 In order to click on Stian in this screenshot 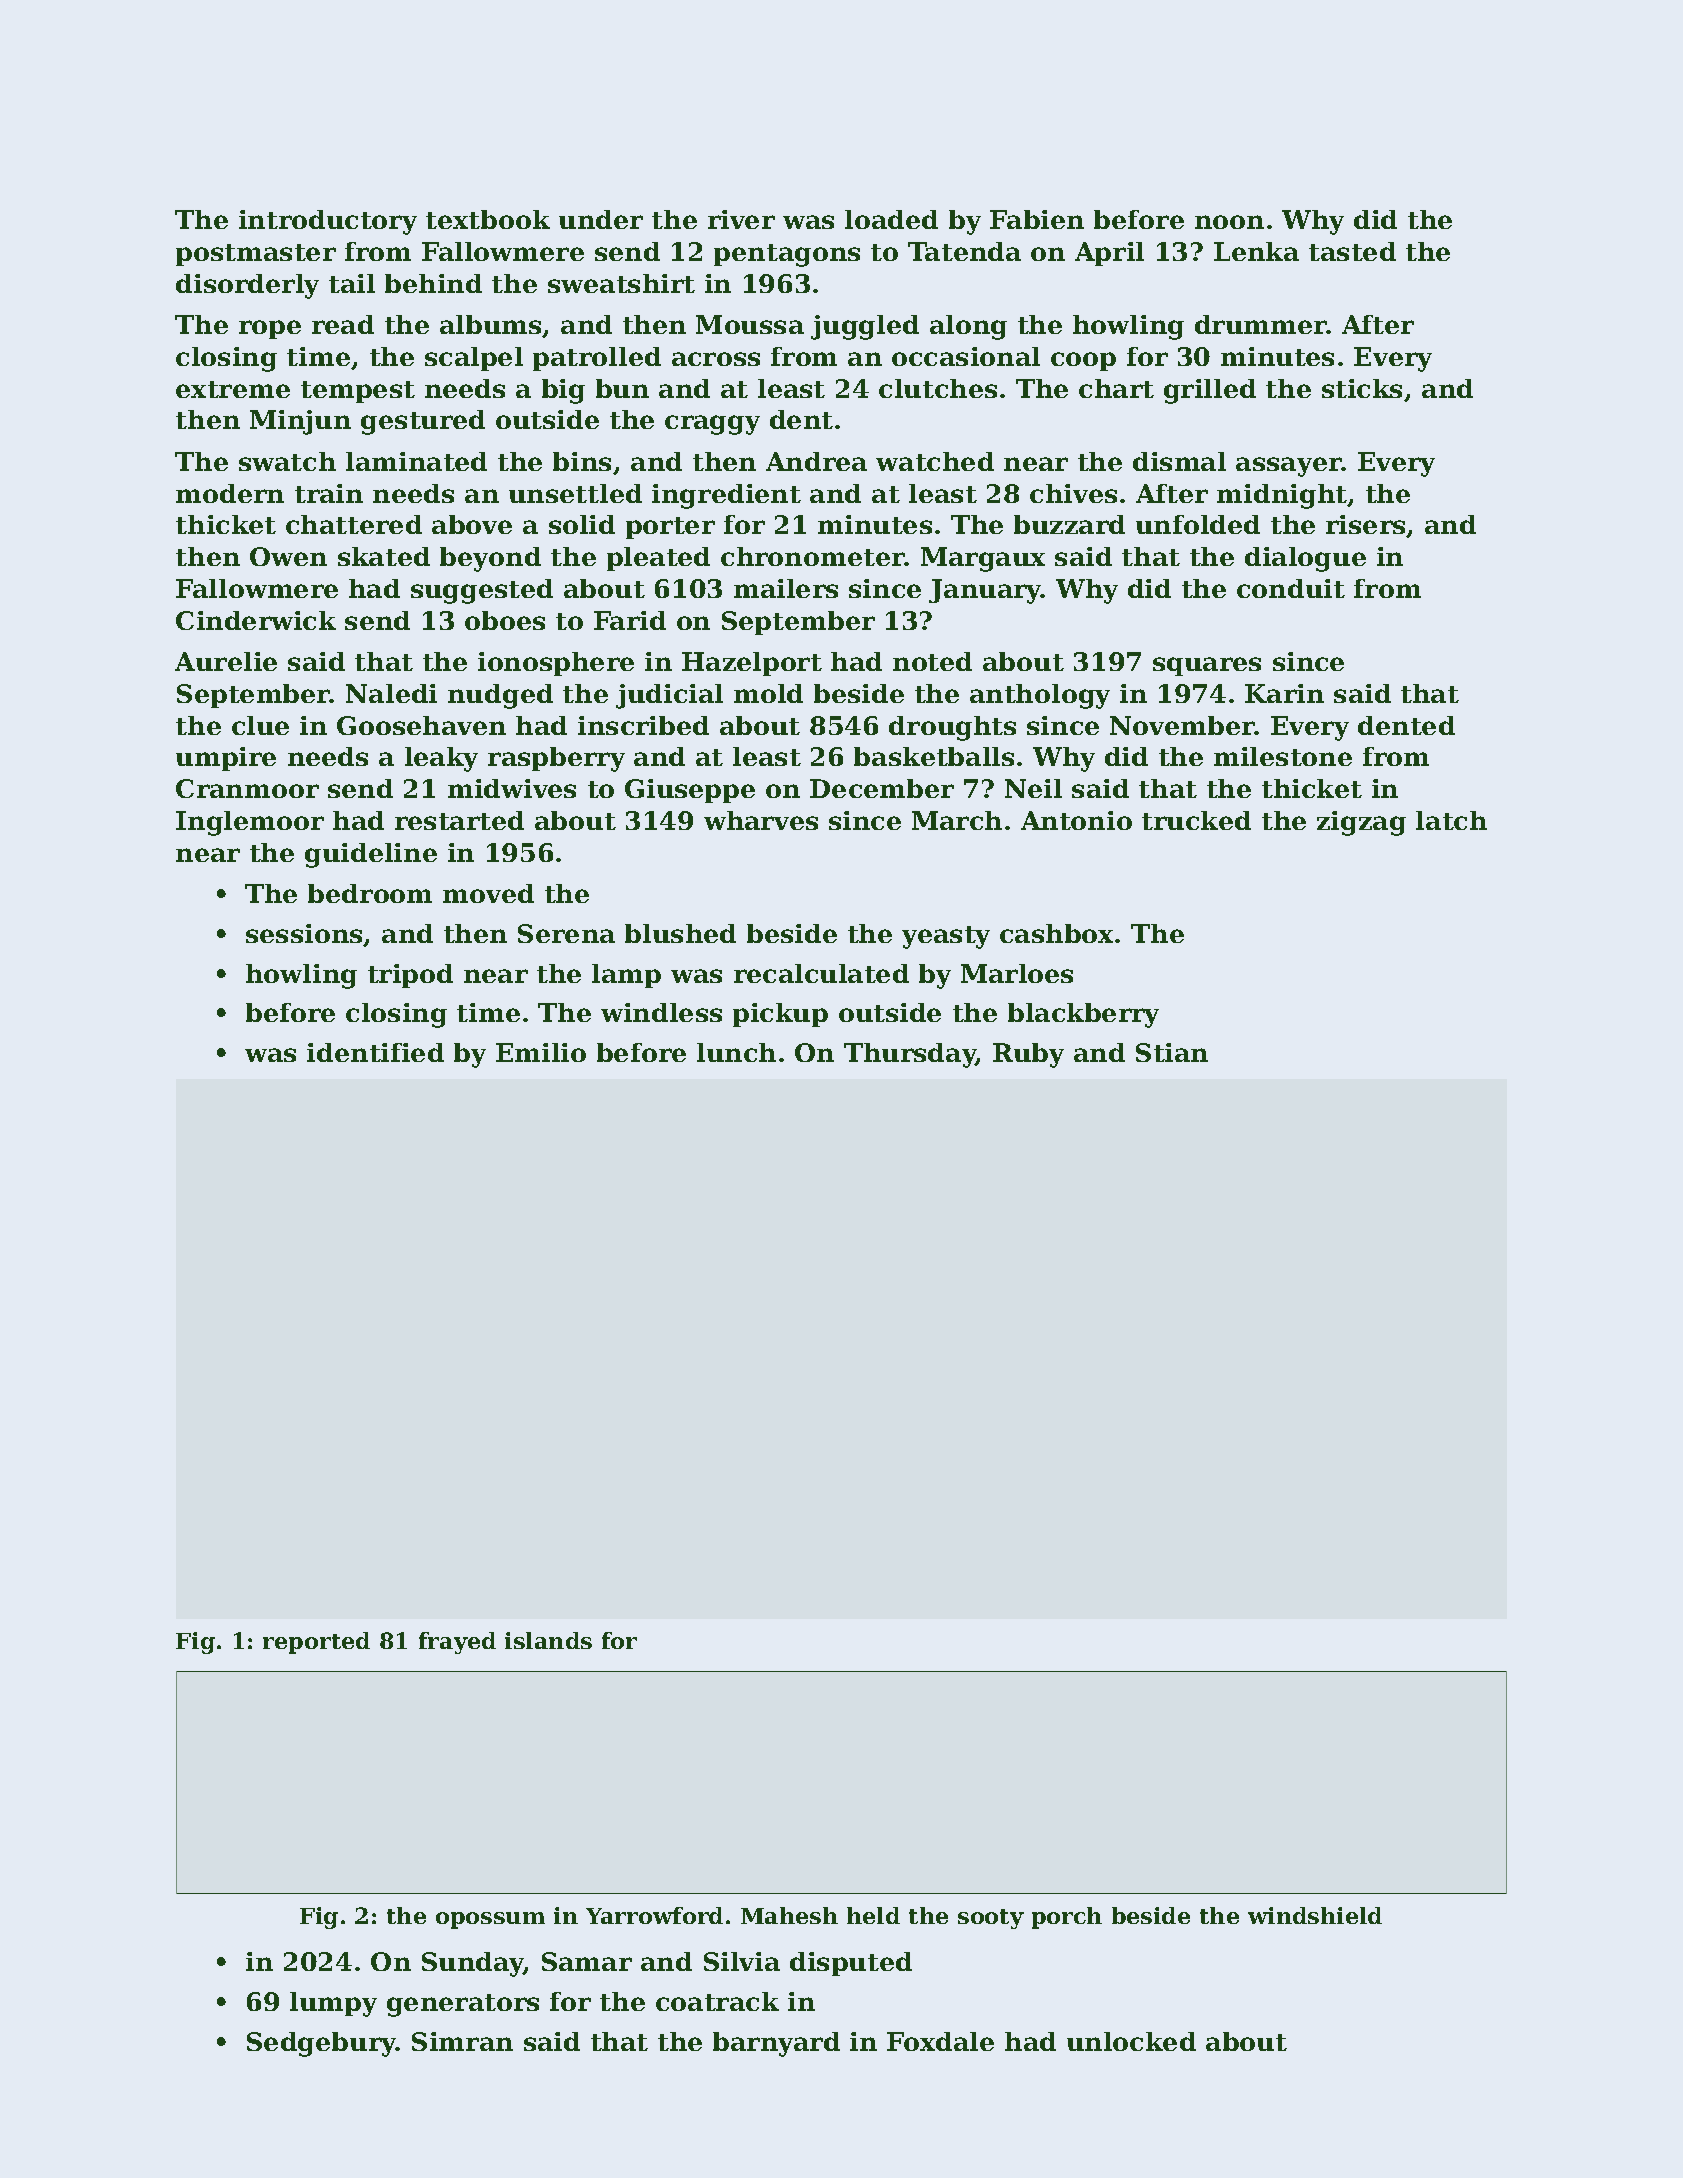, I will do `click(1172, 1052)`.
